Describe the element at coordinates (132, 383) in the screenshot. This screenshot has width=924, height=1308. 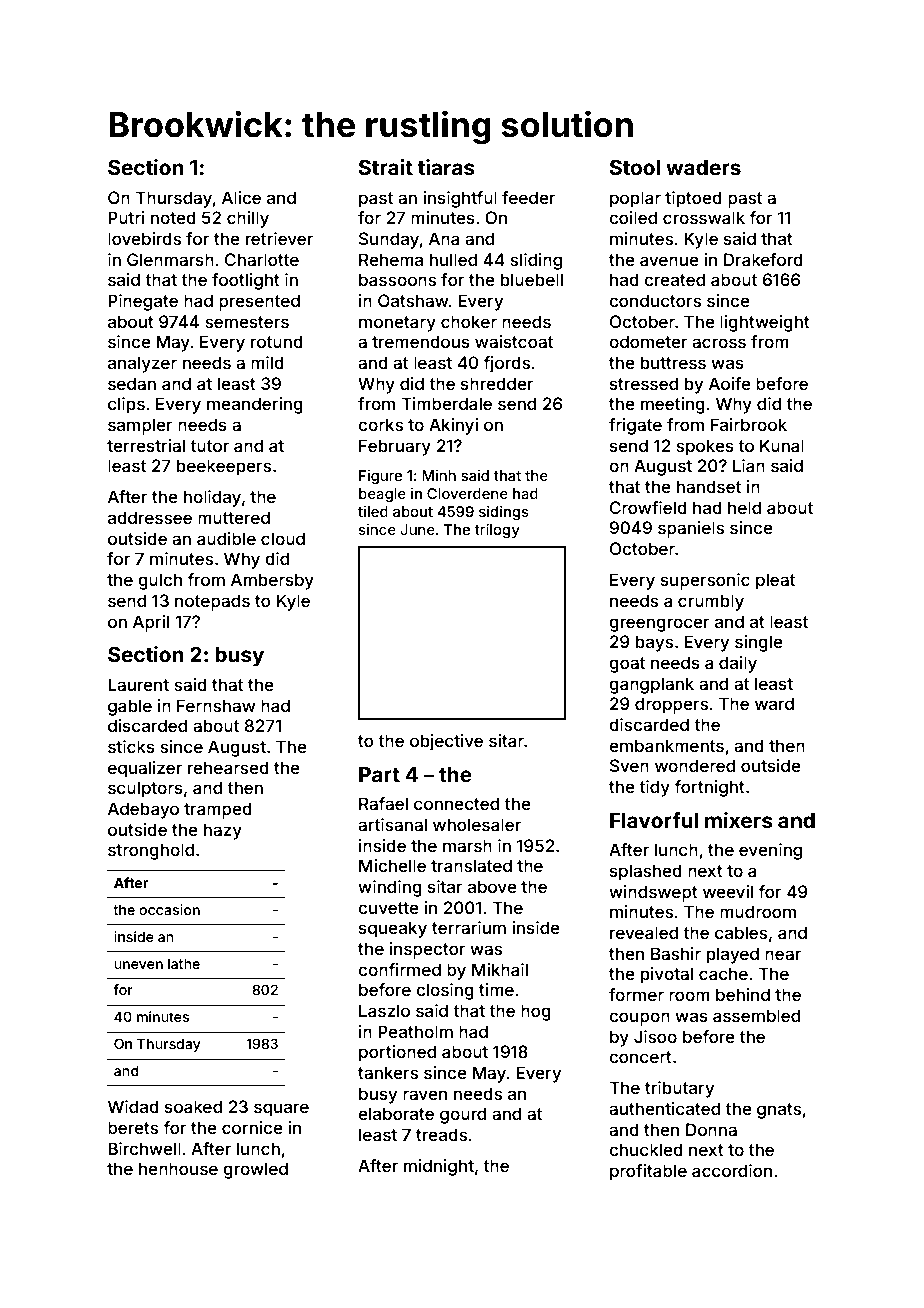
I see `sedan` at that location.
